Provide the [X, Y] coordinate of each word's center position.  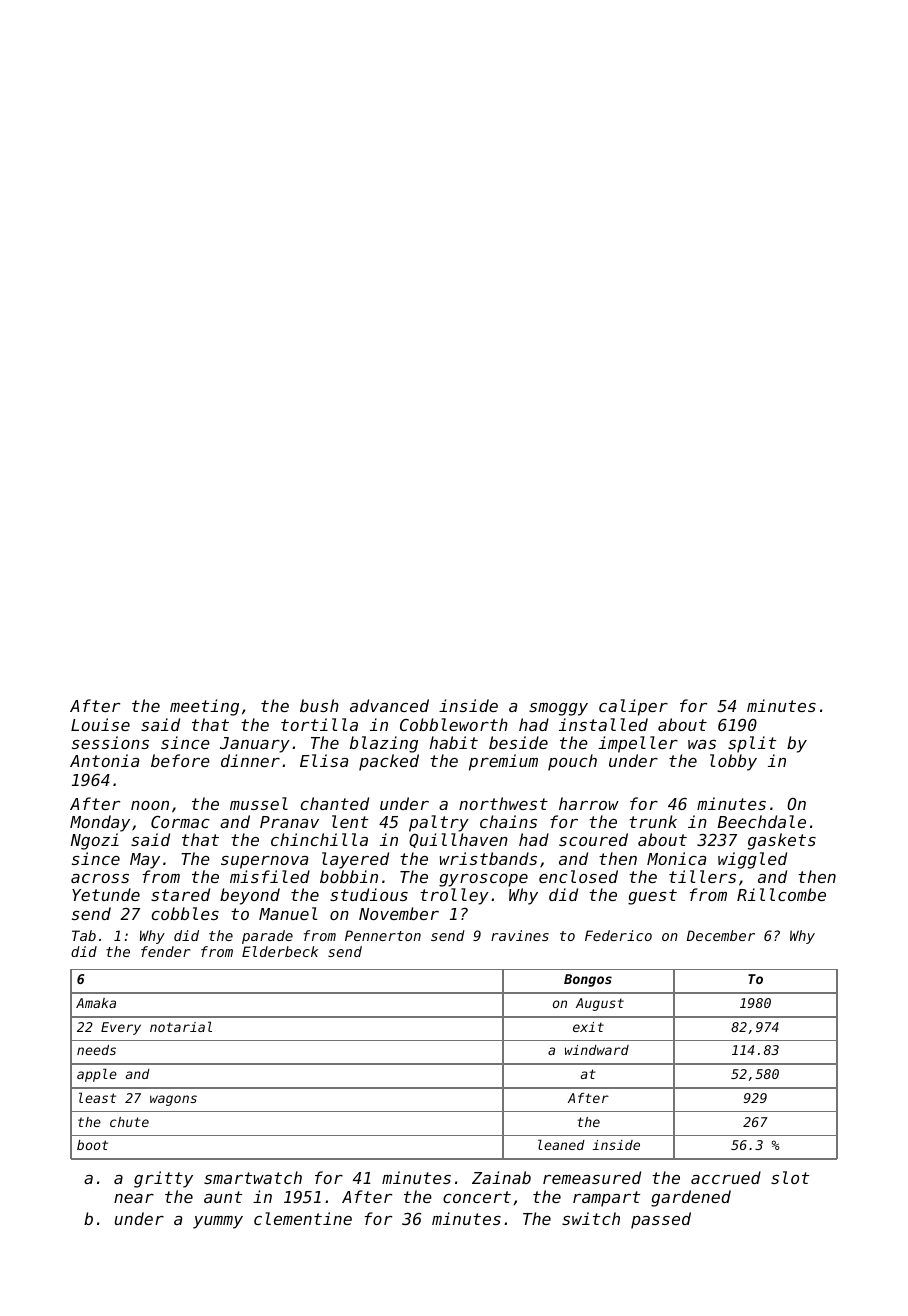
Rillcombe [781, 894]
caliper [633, 707]
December [721, 935]
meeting [204, 707]
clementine [303, 1218]
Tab [84, 935]
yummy [218, 1222]
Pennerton [383, 935]
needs [96, 1050]
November [399, 913]
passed [661, 1220]
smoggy [558, 709]
